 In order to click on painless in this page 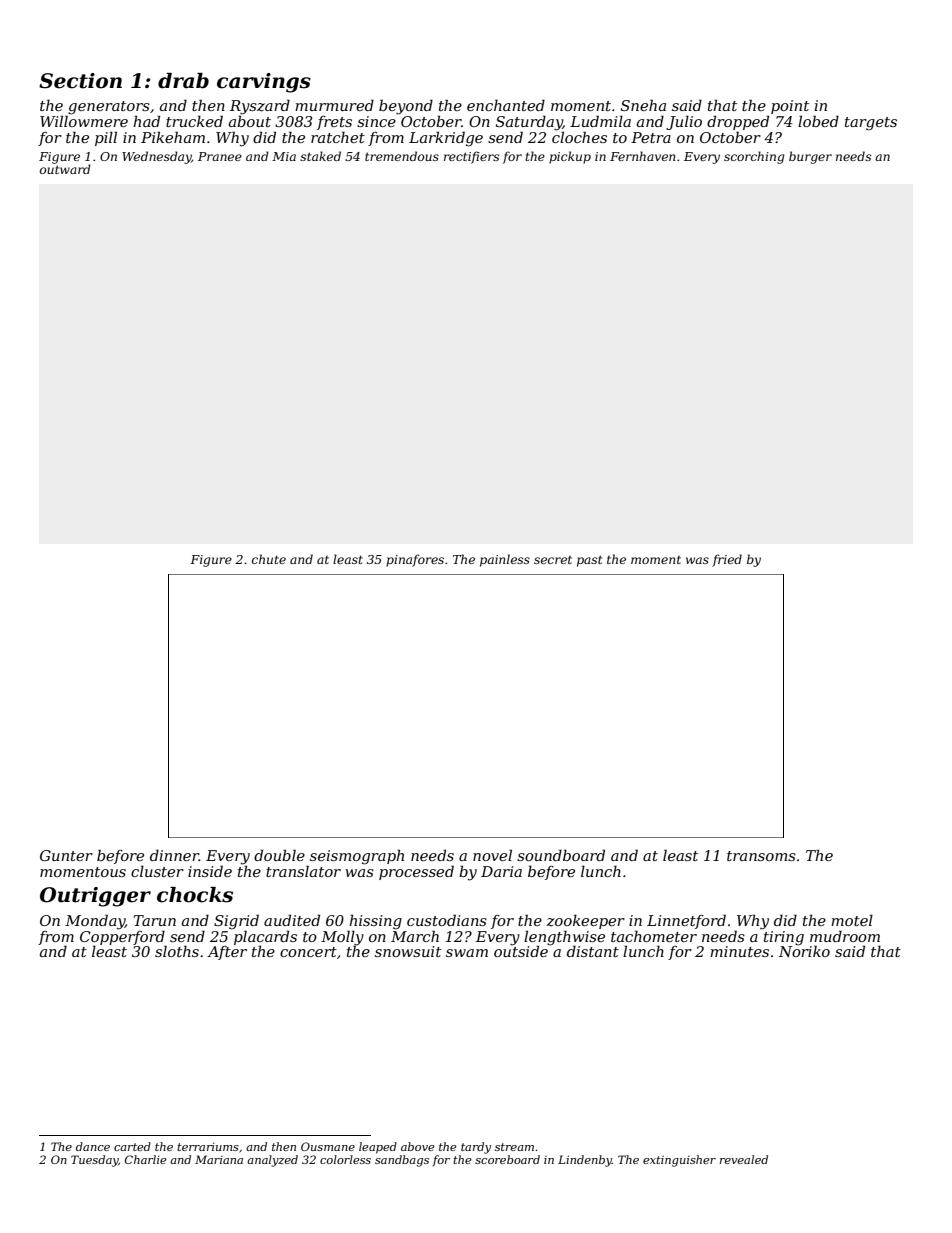, I will do `click(505, 560)`.
